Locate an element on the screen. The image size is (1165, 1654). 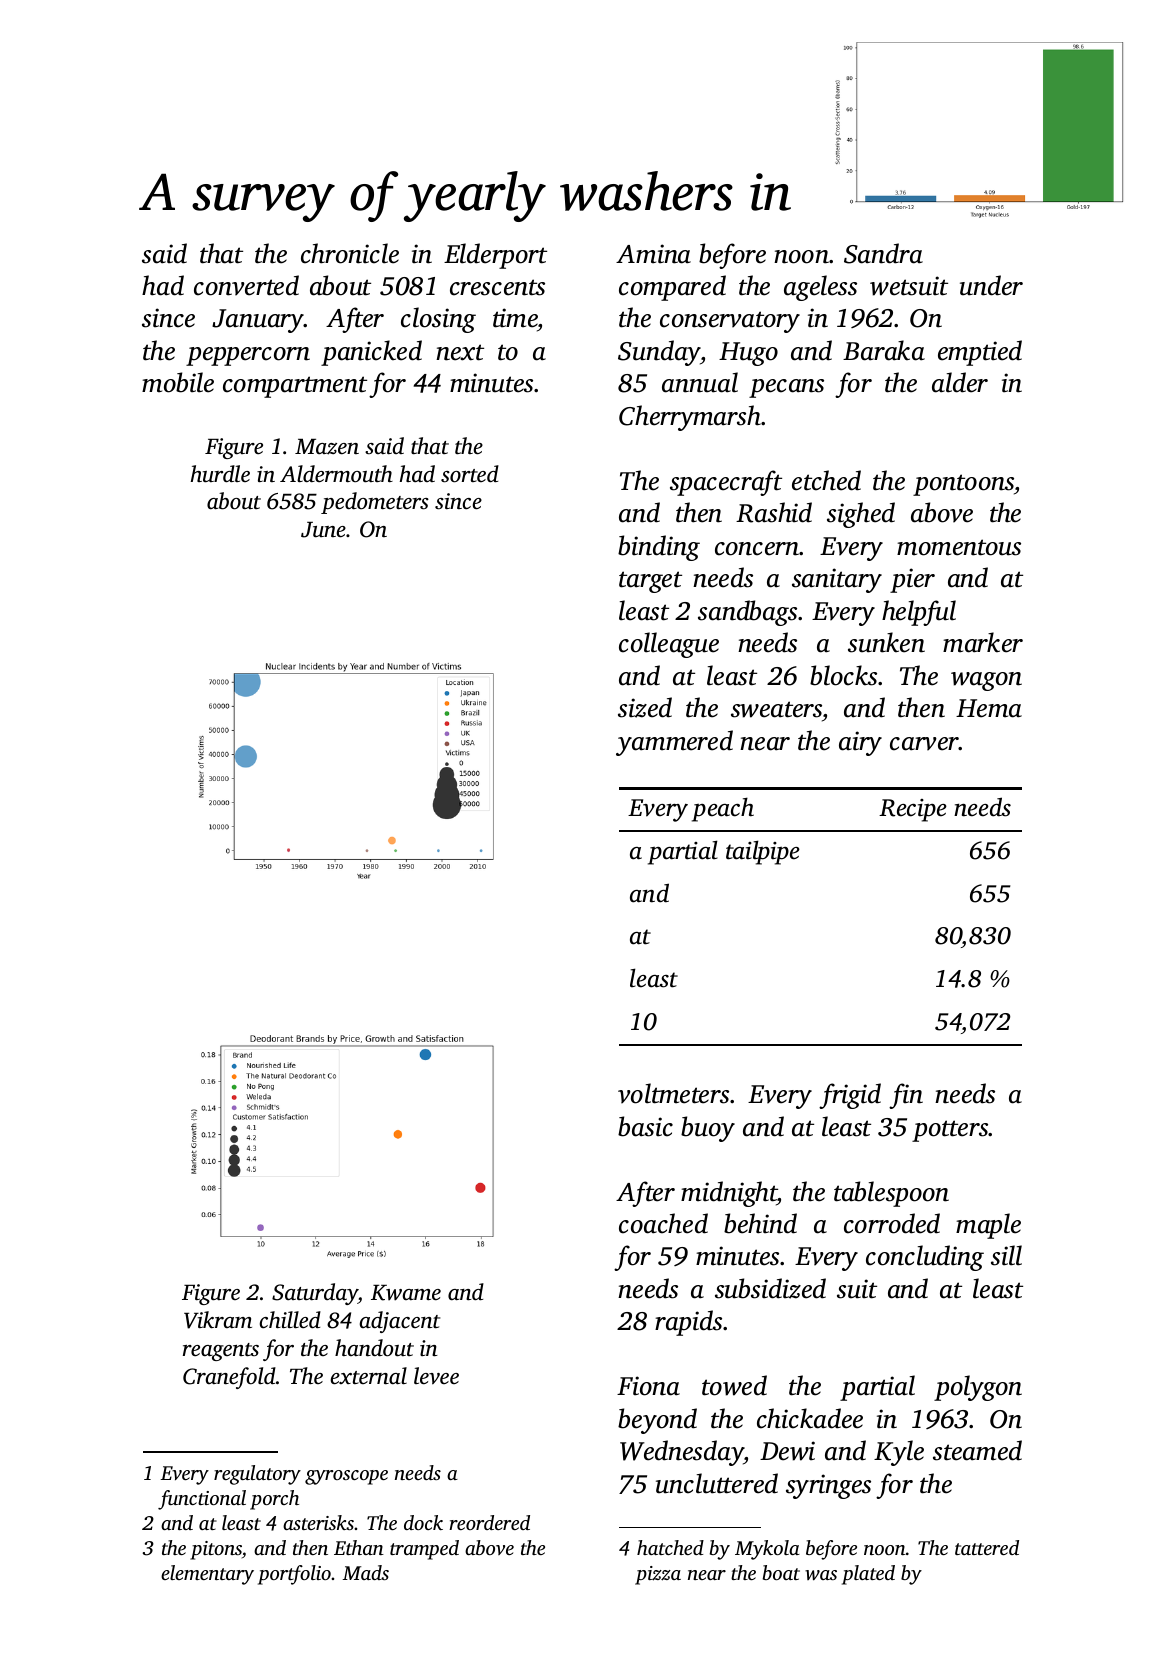
Recipe is located at coordinates (913, 810).
